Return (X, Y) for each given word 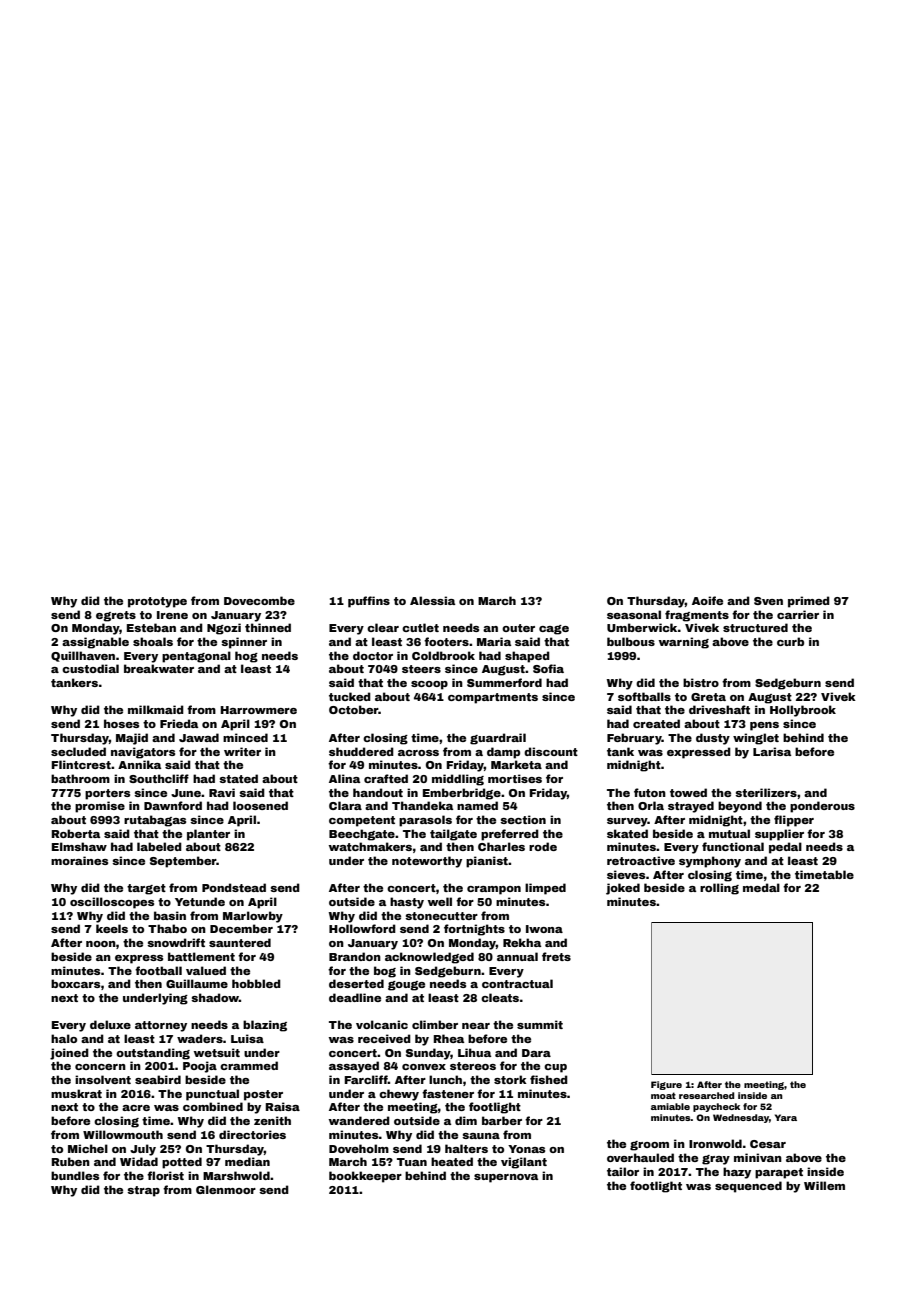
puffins (369, 602)
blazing (265, 1026)
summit (540, 1024)
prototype (157, 602)
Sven (768, 601)
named (477, 805)
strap (143, 1191)
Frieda (179, 723)
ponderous (822, 807)
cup (555, 1068)
